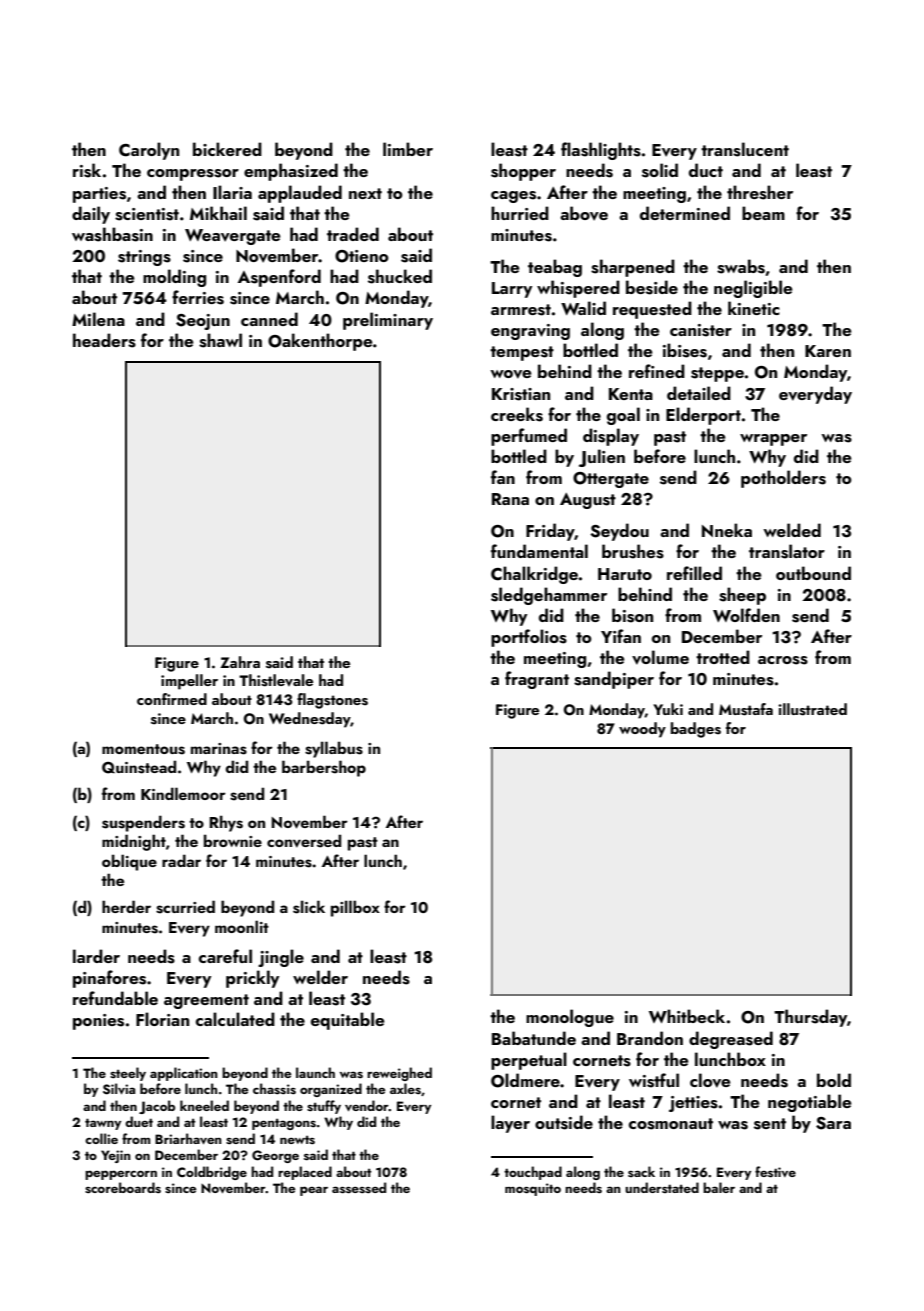  What do you see at coordinates (773, 440) in the screenshot?
I see `wrapper` at bounding box center [773, 440].
